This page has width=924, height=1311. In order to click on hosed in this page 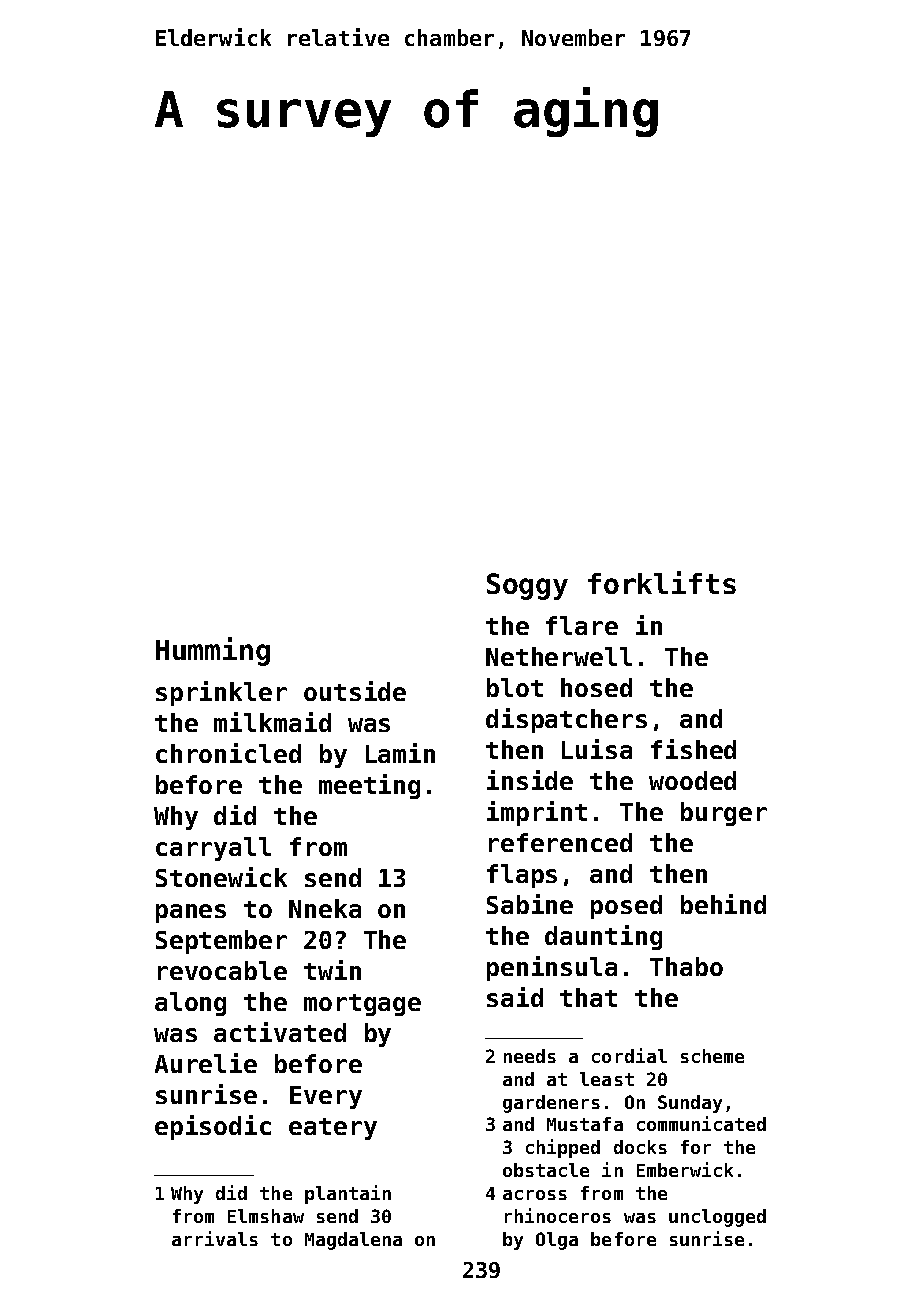, I will do `click(596, 687)`.
